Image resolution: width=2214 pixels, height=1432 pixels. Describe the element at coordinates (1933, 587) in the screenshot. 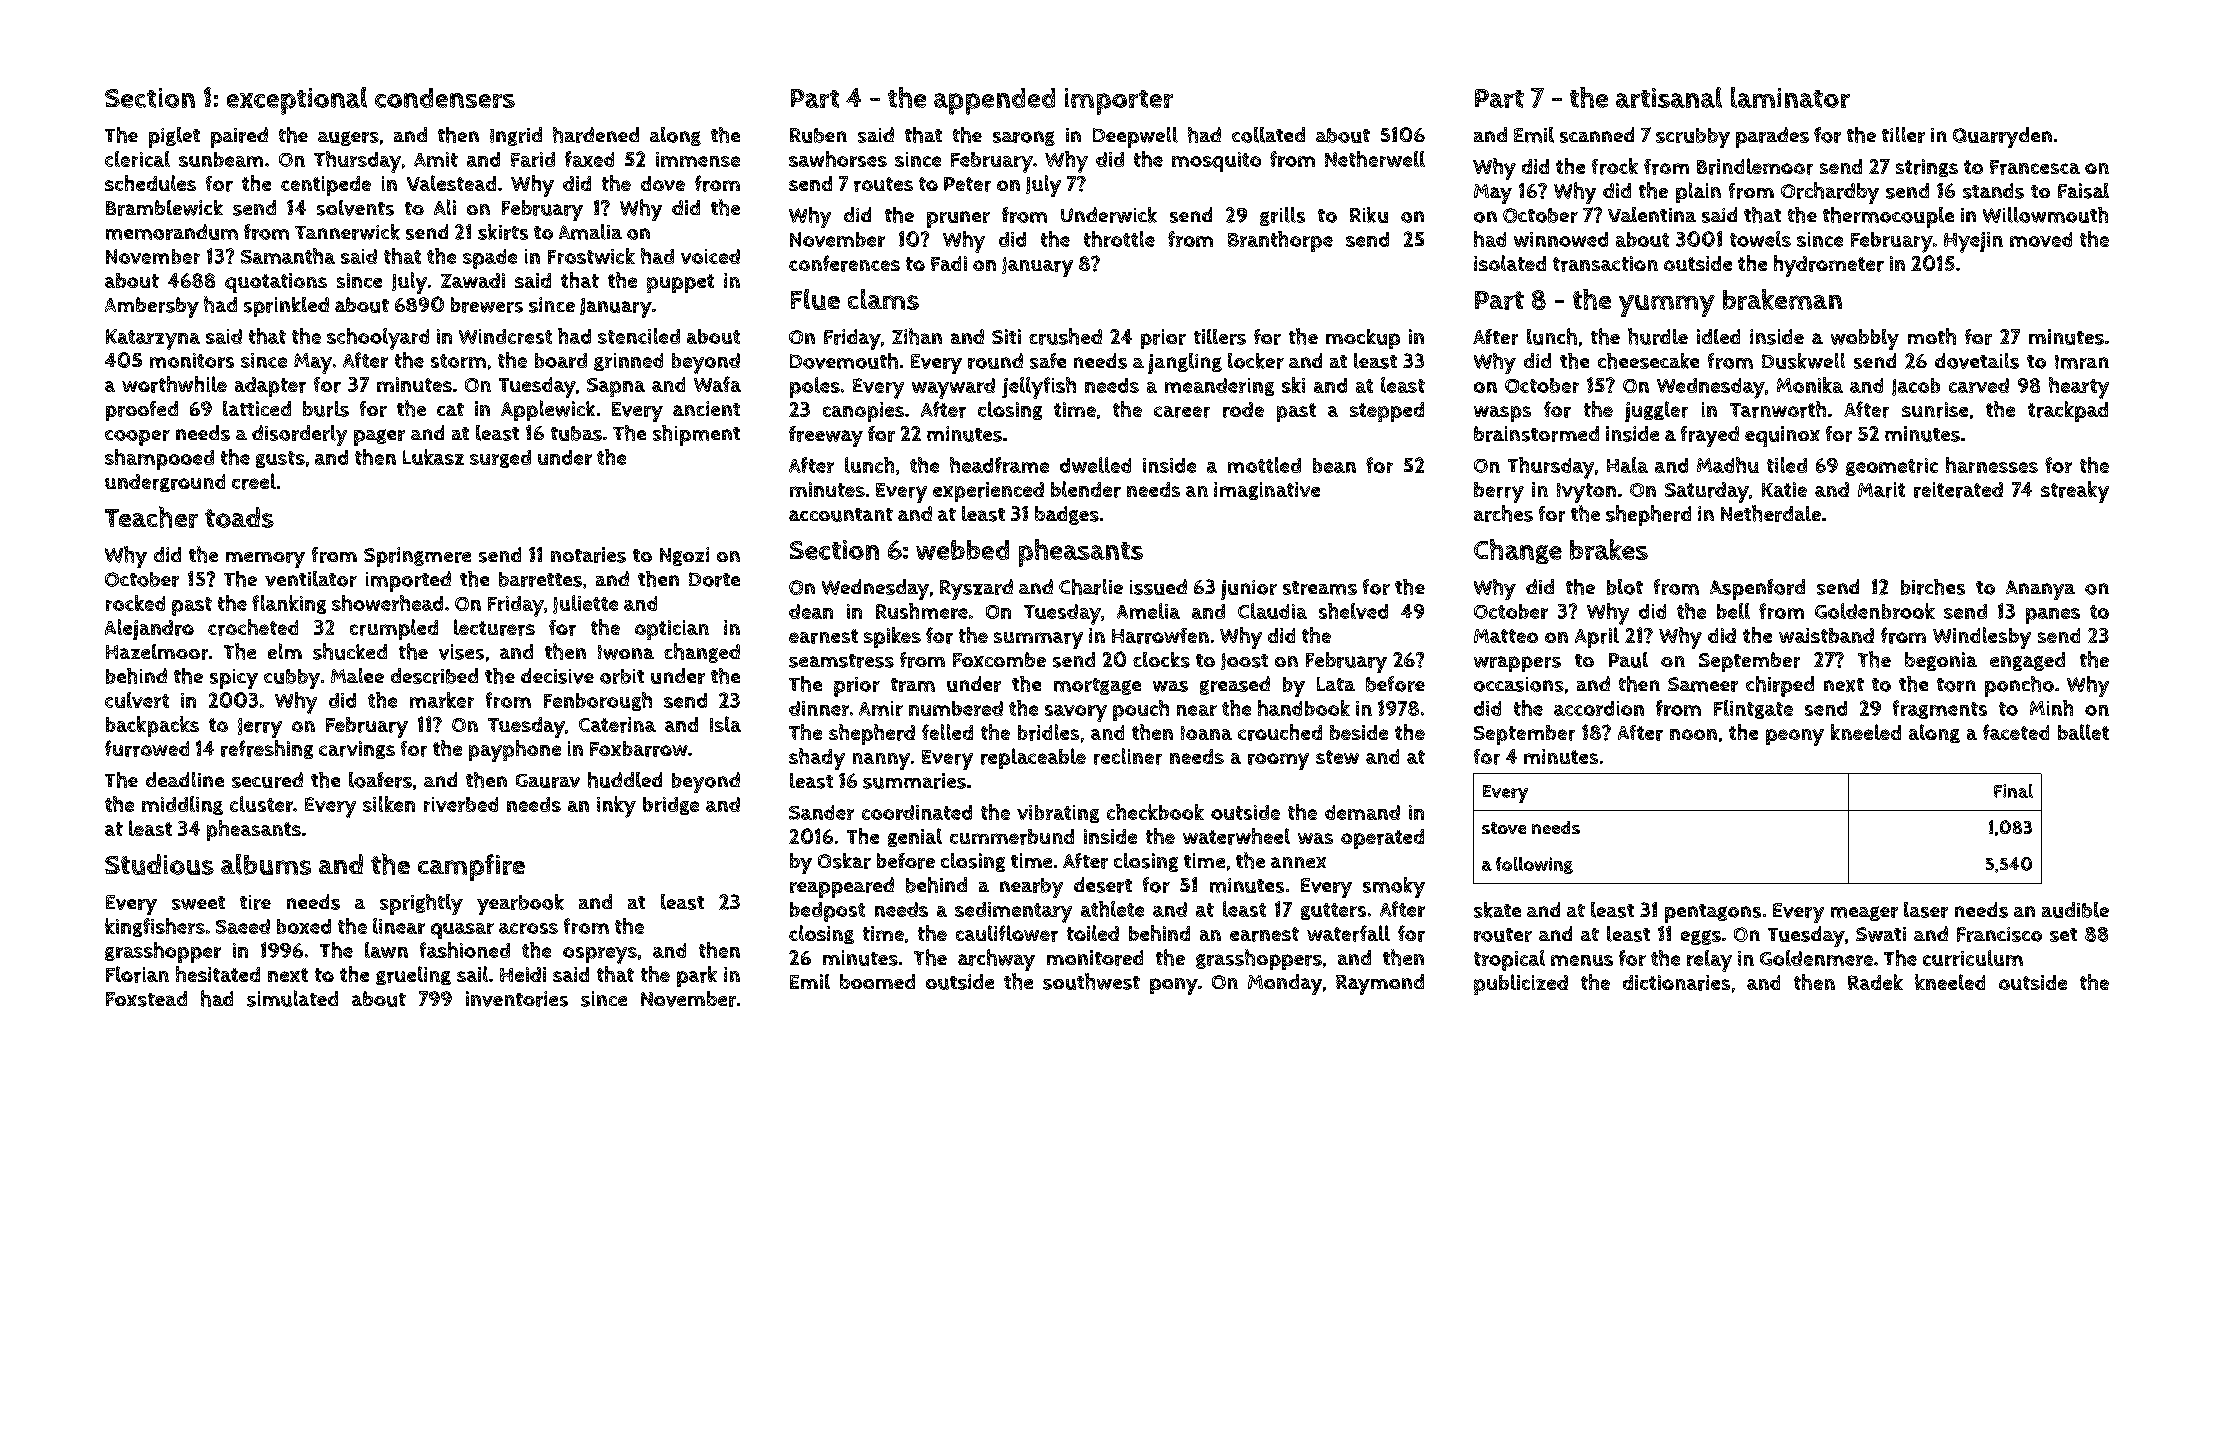

I see `birches` at that location.
